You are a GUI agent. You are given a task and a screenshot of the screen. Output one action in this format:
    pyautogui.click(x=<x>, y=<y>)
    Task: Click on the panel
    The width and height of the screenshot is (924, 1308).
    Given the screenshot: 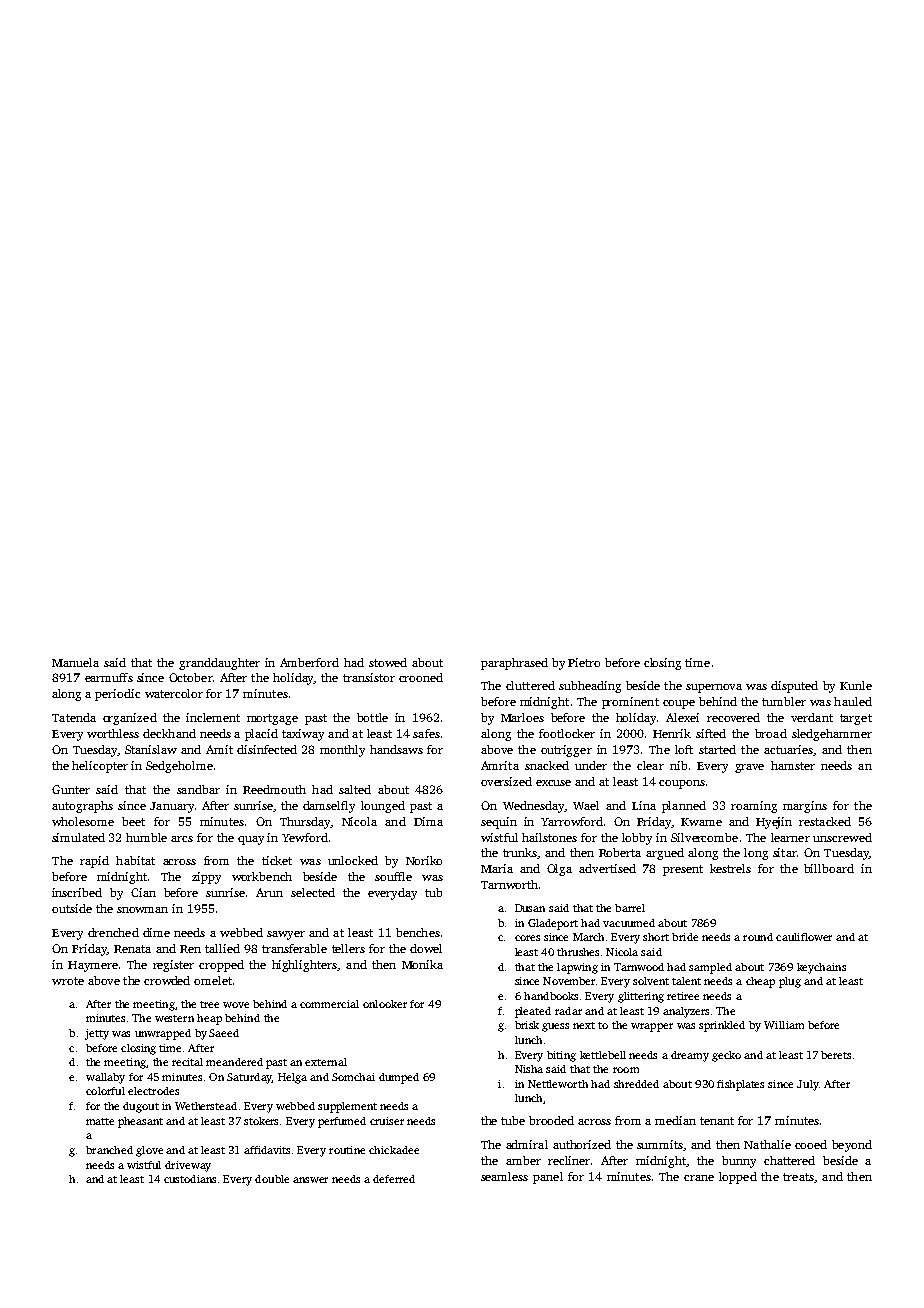 What is the action you would take?
    pyautogui.click(x=548, y=1178)
